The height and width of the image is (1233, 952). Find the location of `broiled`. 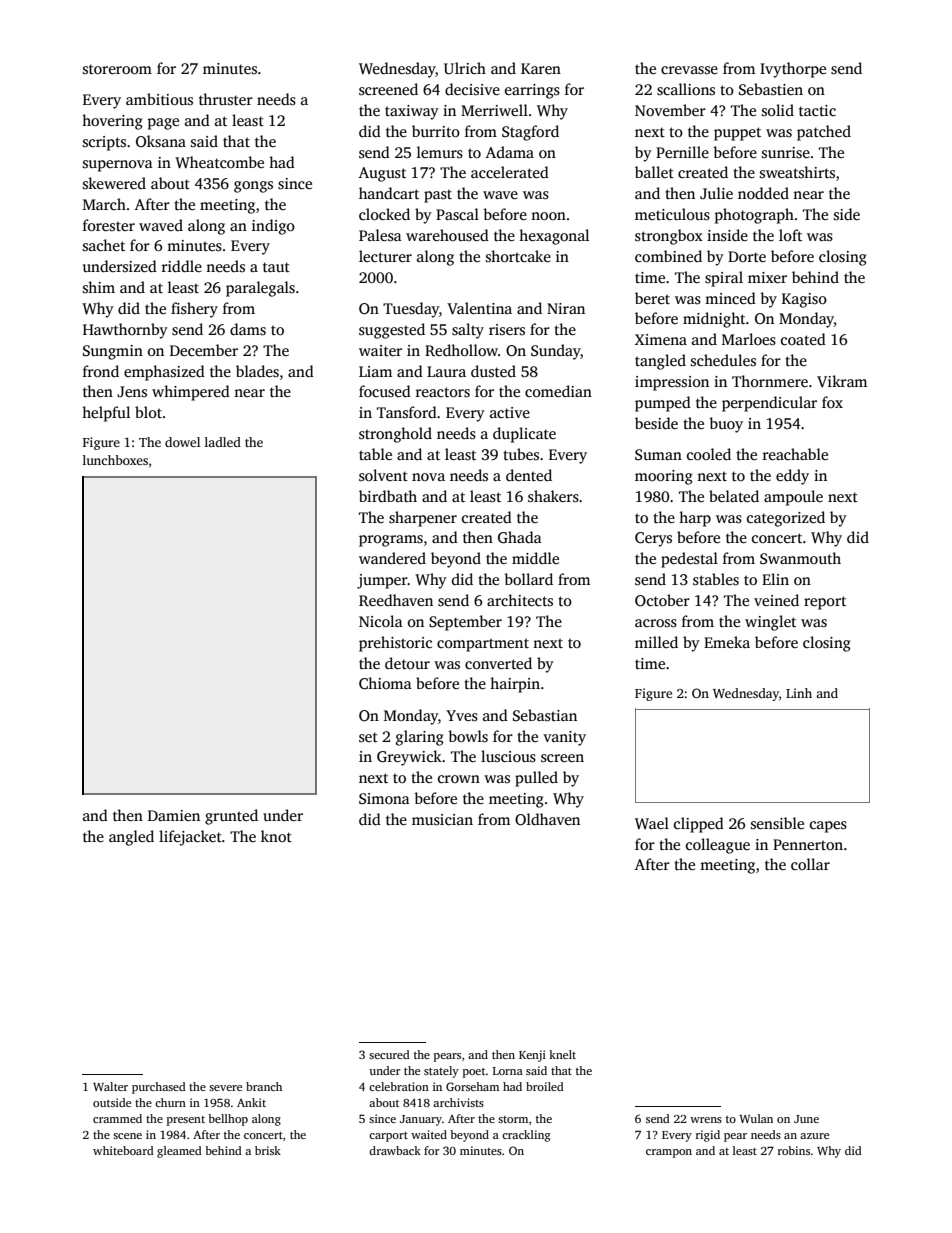

broiled is located at coordinates (545, 1086).
